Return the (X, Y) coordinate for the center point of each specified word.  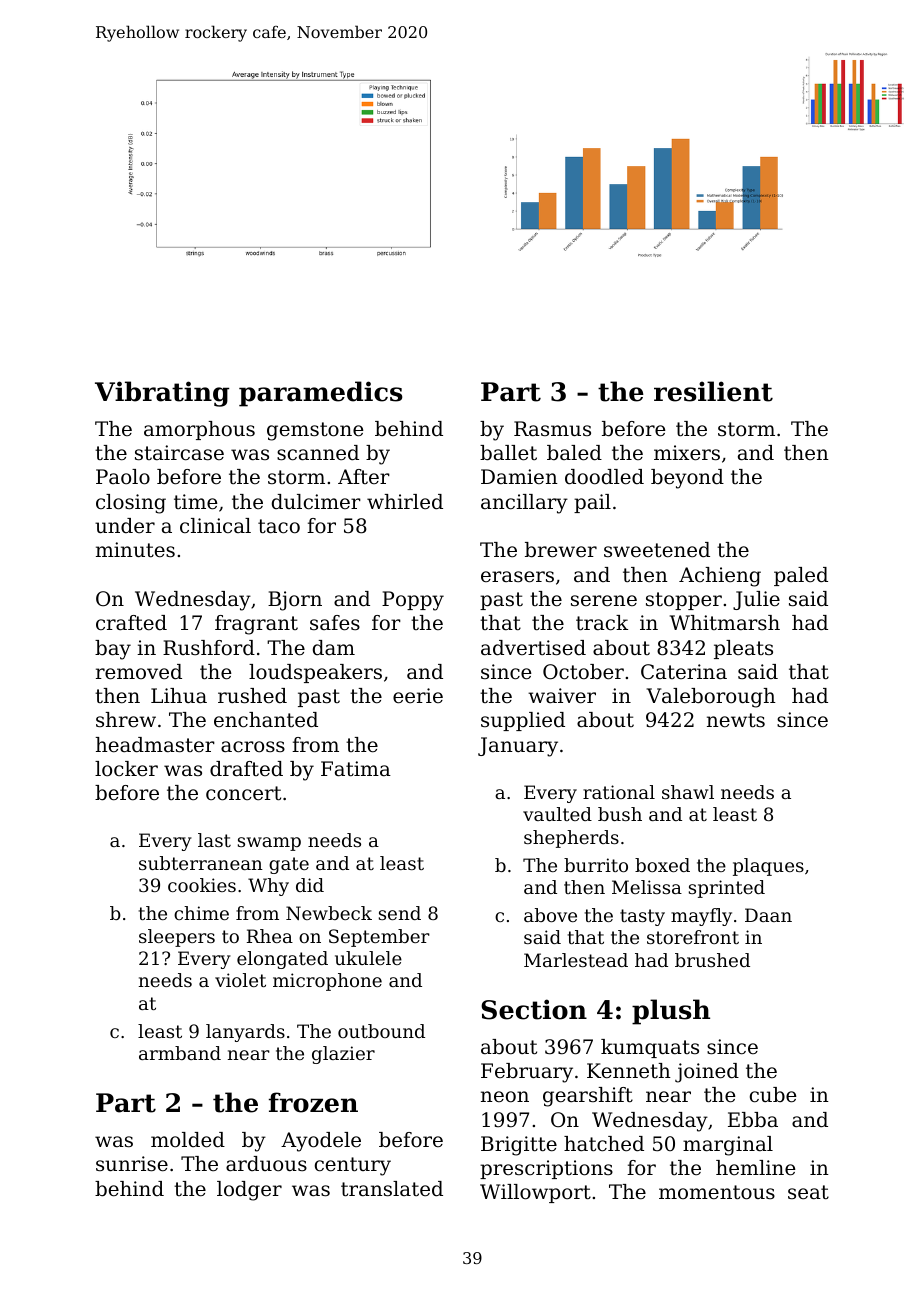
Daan (768, 915)
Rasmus (552, 428)
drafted (246, 769)
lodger (249, 1191)
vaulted (557, 814)
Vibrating (162, 394)
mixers (687, 453)
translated (392, 1189)
